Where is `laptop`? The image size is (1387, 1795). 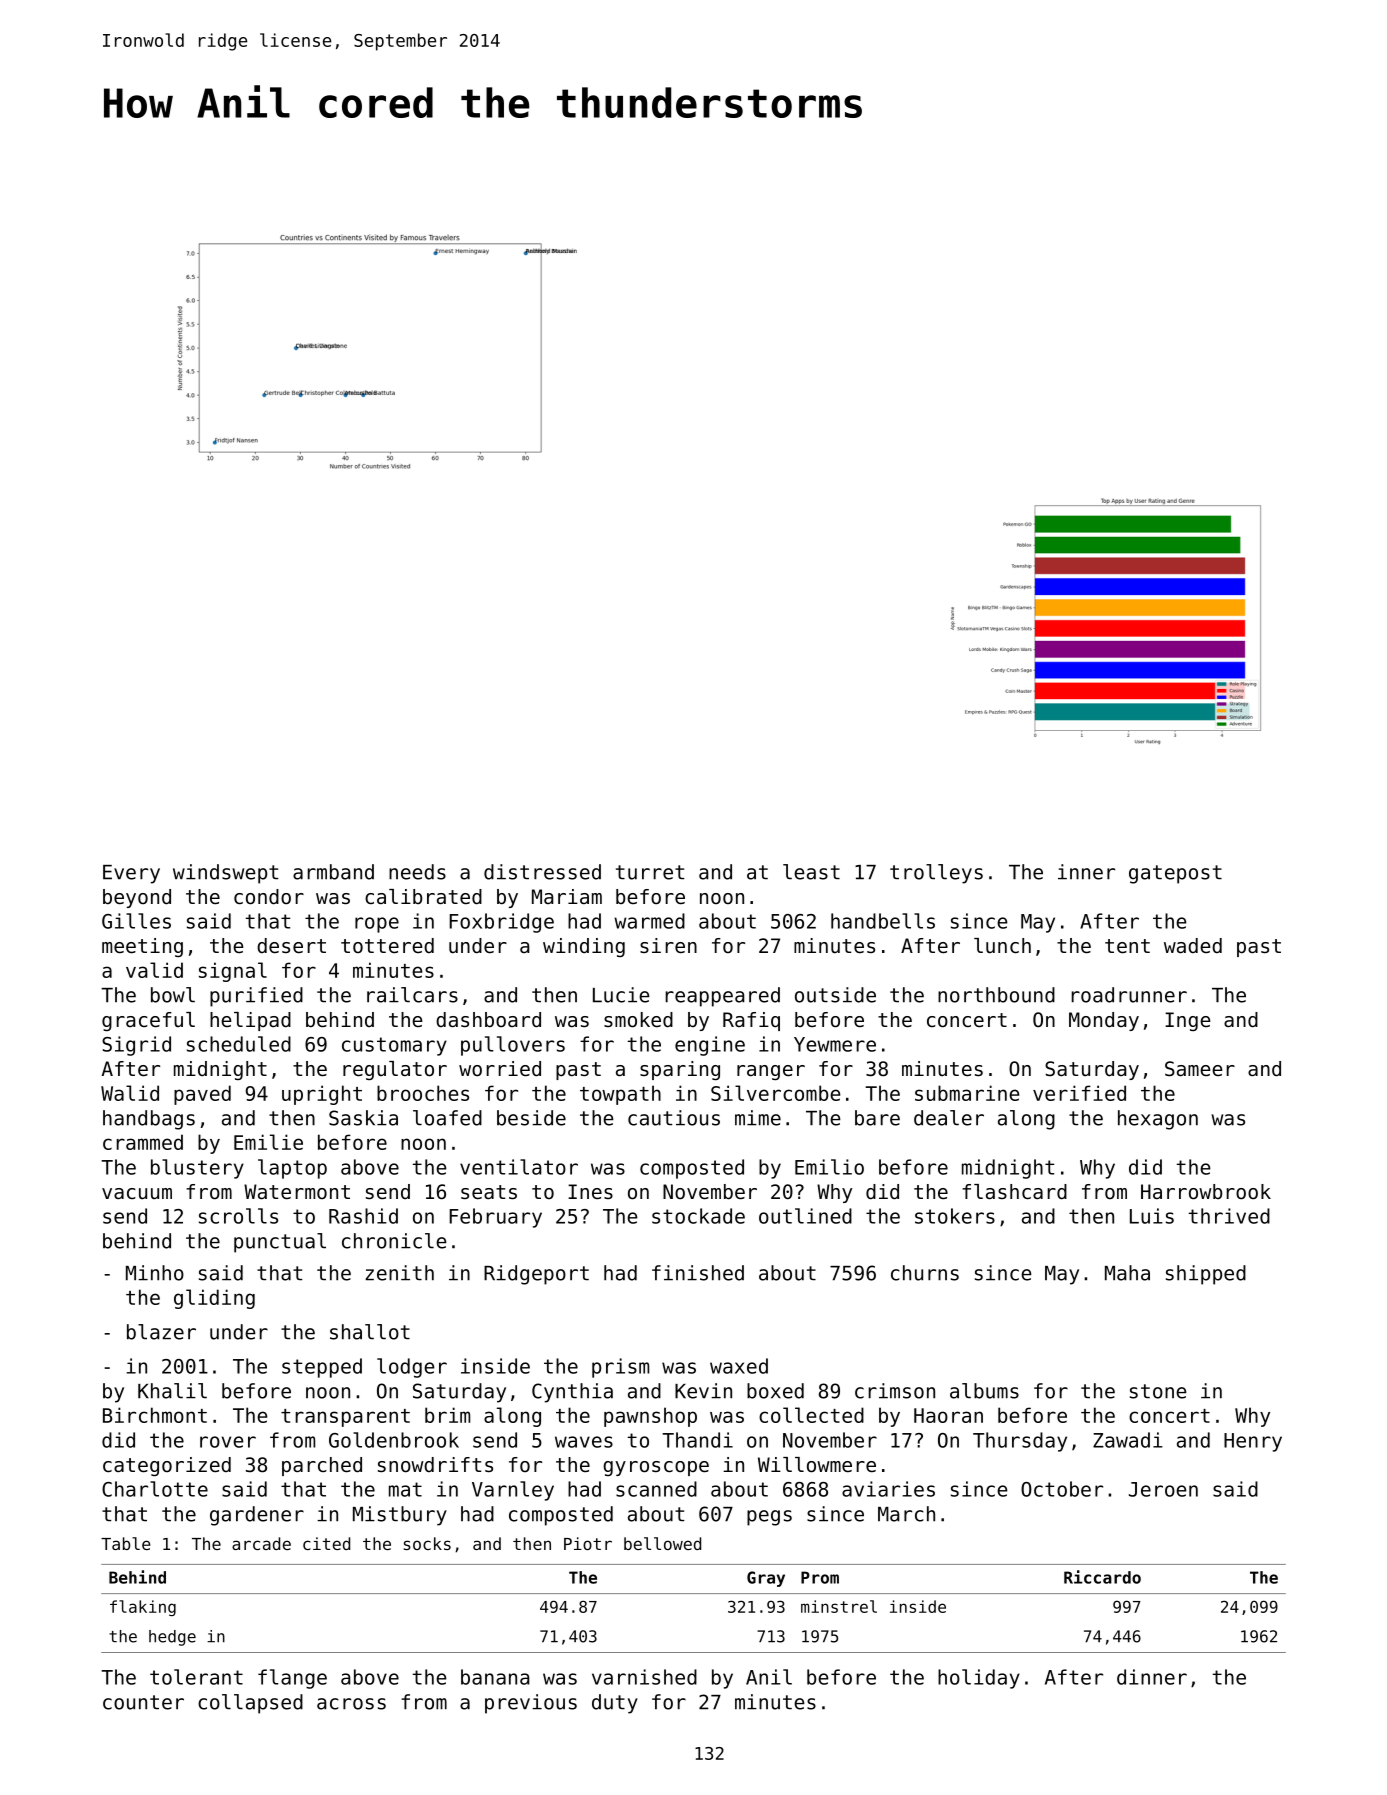 laptop is located at coordinates (292, 1169).
